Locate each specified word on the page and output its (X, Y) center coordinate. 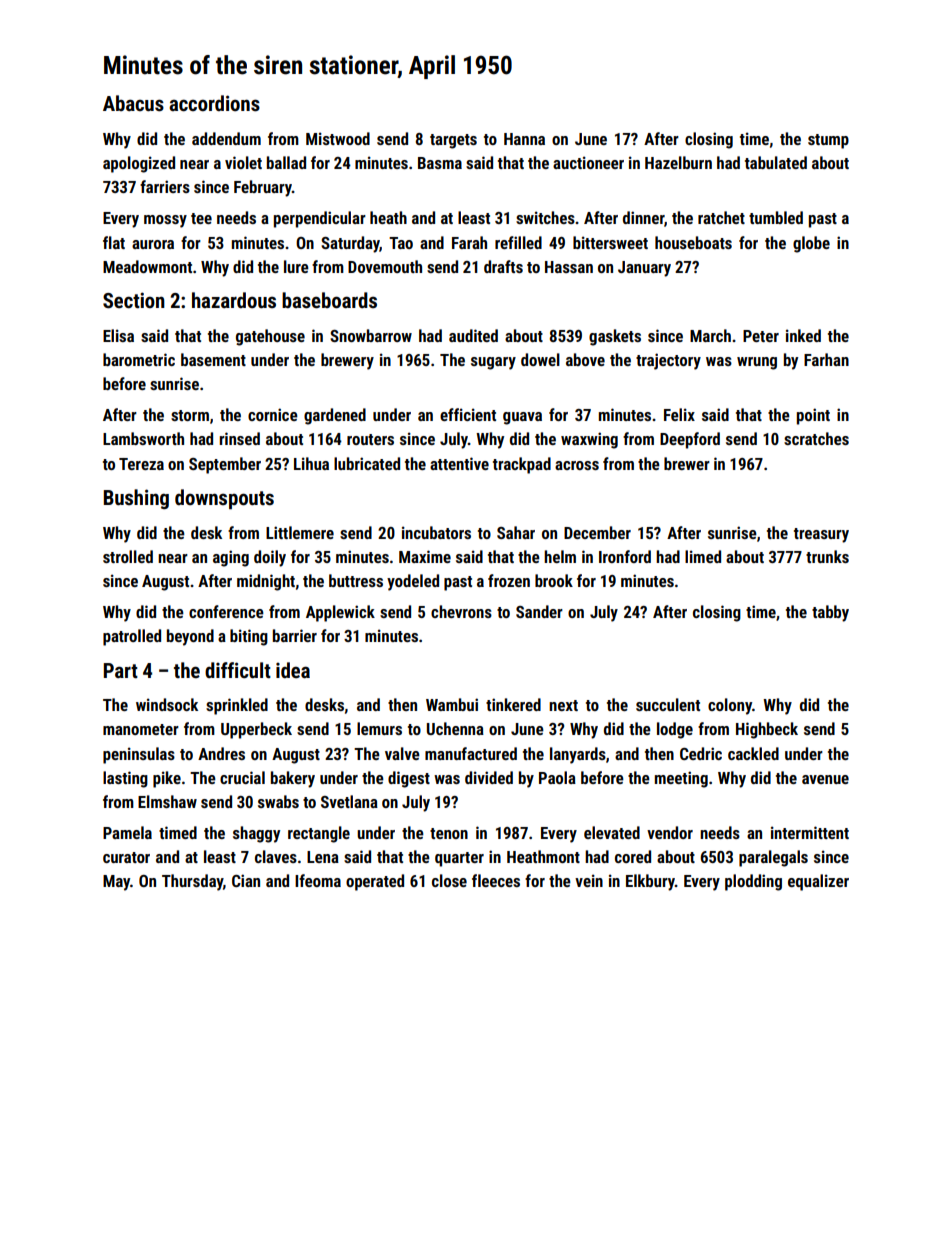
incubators (436, 532)
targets (453, 141)
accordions (214, 103)
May (116, 883)
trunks (827, 556)
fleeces (496, 880)
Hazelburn (678, 162)
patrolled (132, 637)
